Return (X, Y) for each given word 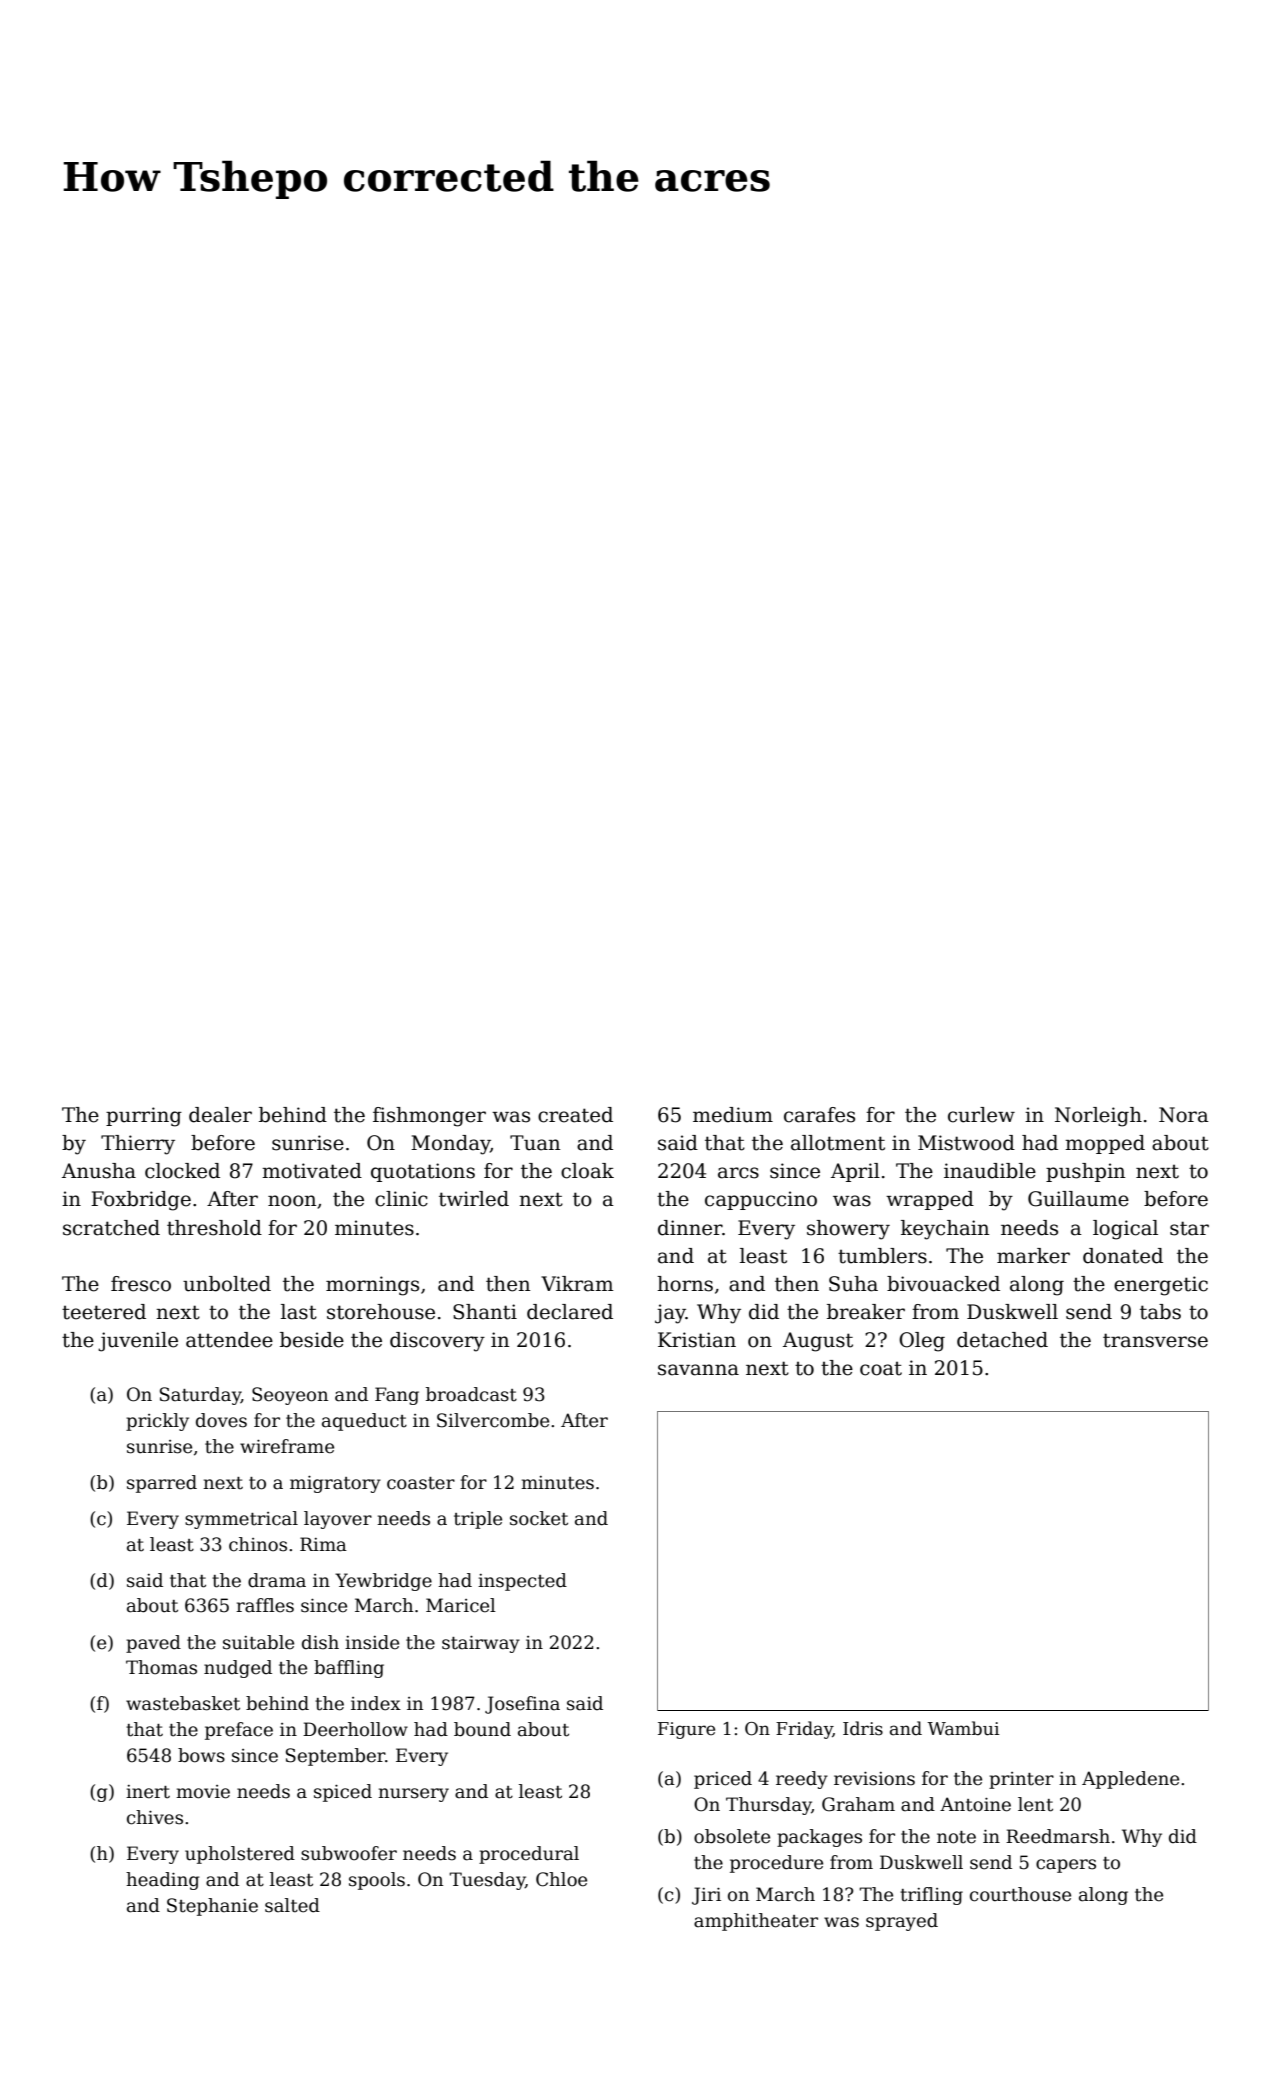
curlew (981, 1115)
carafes (819, 1115)
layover (338, 1520)
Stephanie (212, 1907)
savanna (698, 1370)
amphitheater (756, 1922)
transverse (1155, 1340)
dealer (220, 1115)
